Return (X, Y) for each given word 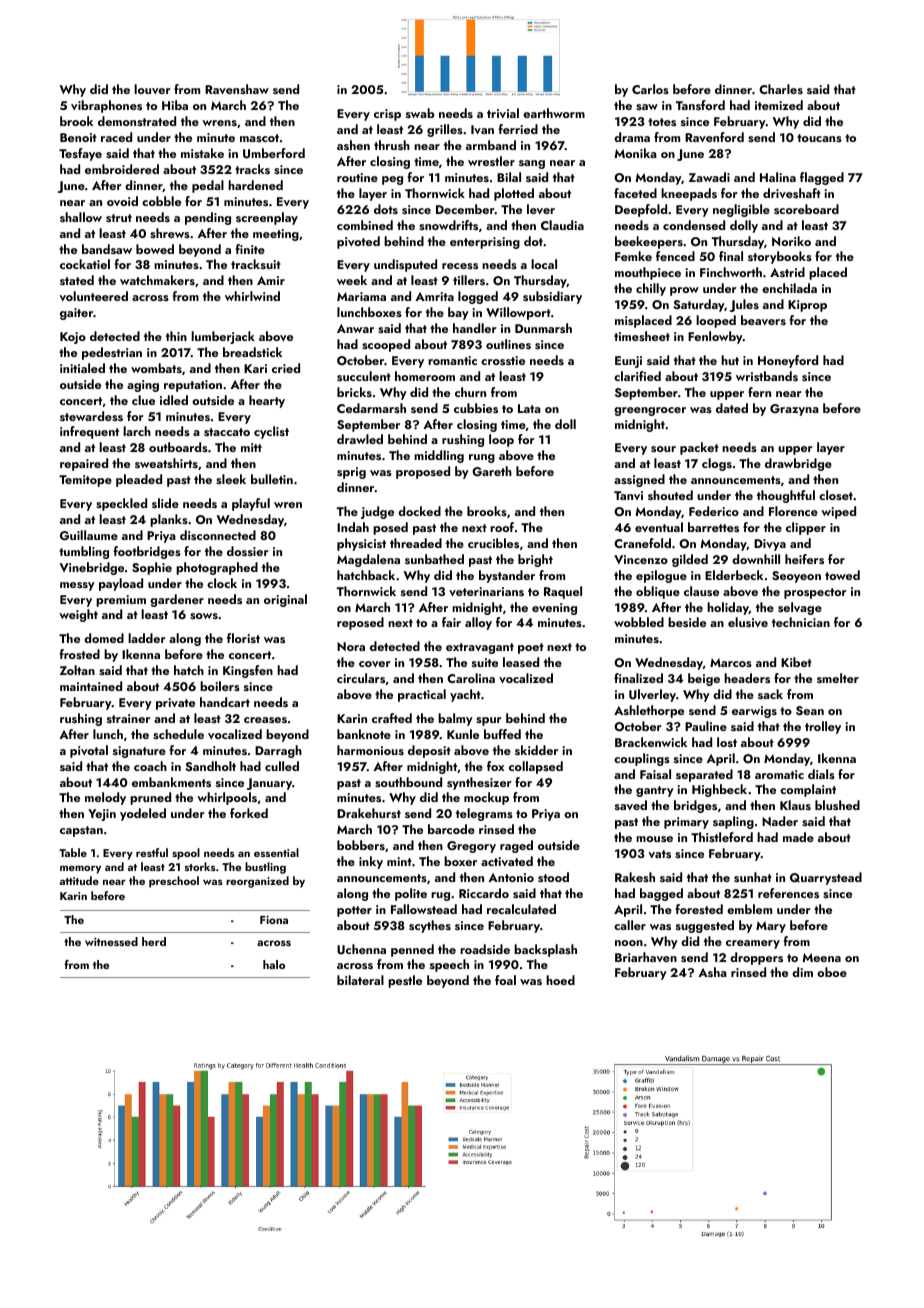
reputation (193, 386)
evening (554, 609)
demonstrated (137, 121)
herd (154, 941)
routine (357, 177)
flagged (822, 178)
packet (699, 448)
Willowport (518, 313)
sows (204, 616)
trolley (823, 727)
